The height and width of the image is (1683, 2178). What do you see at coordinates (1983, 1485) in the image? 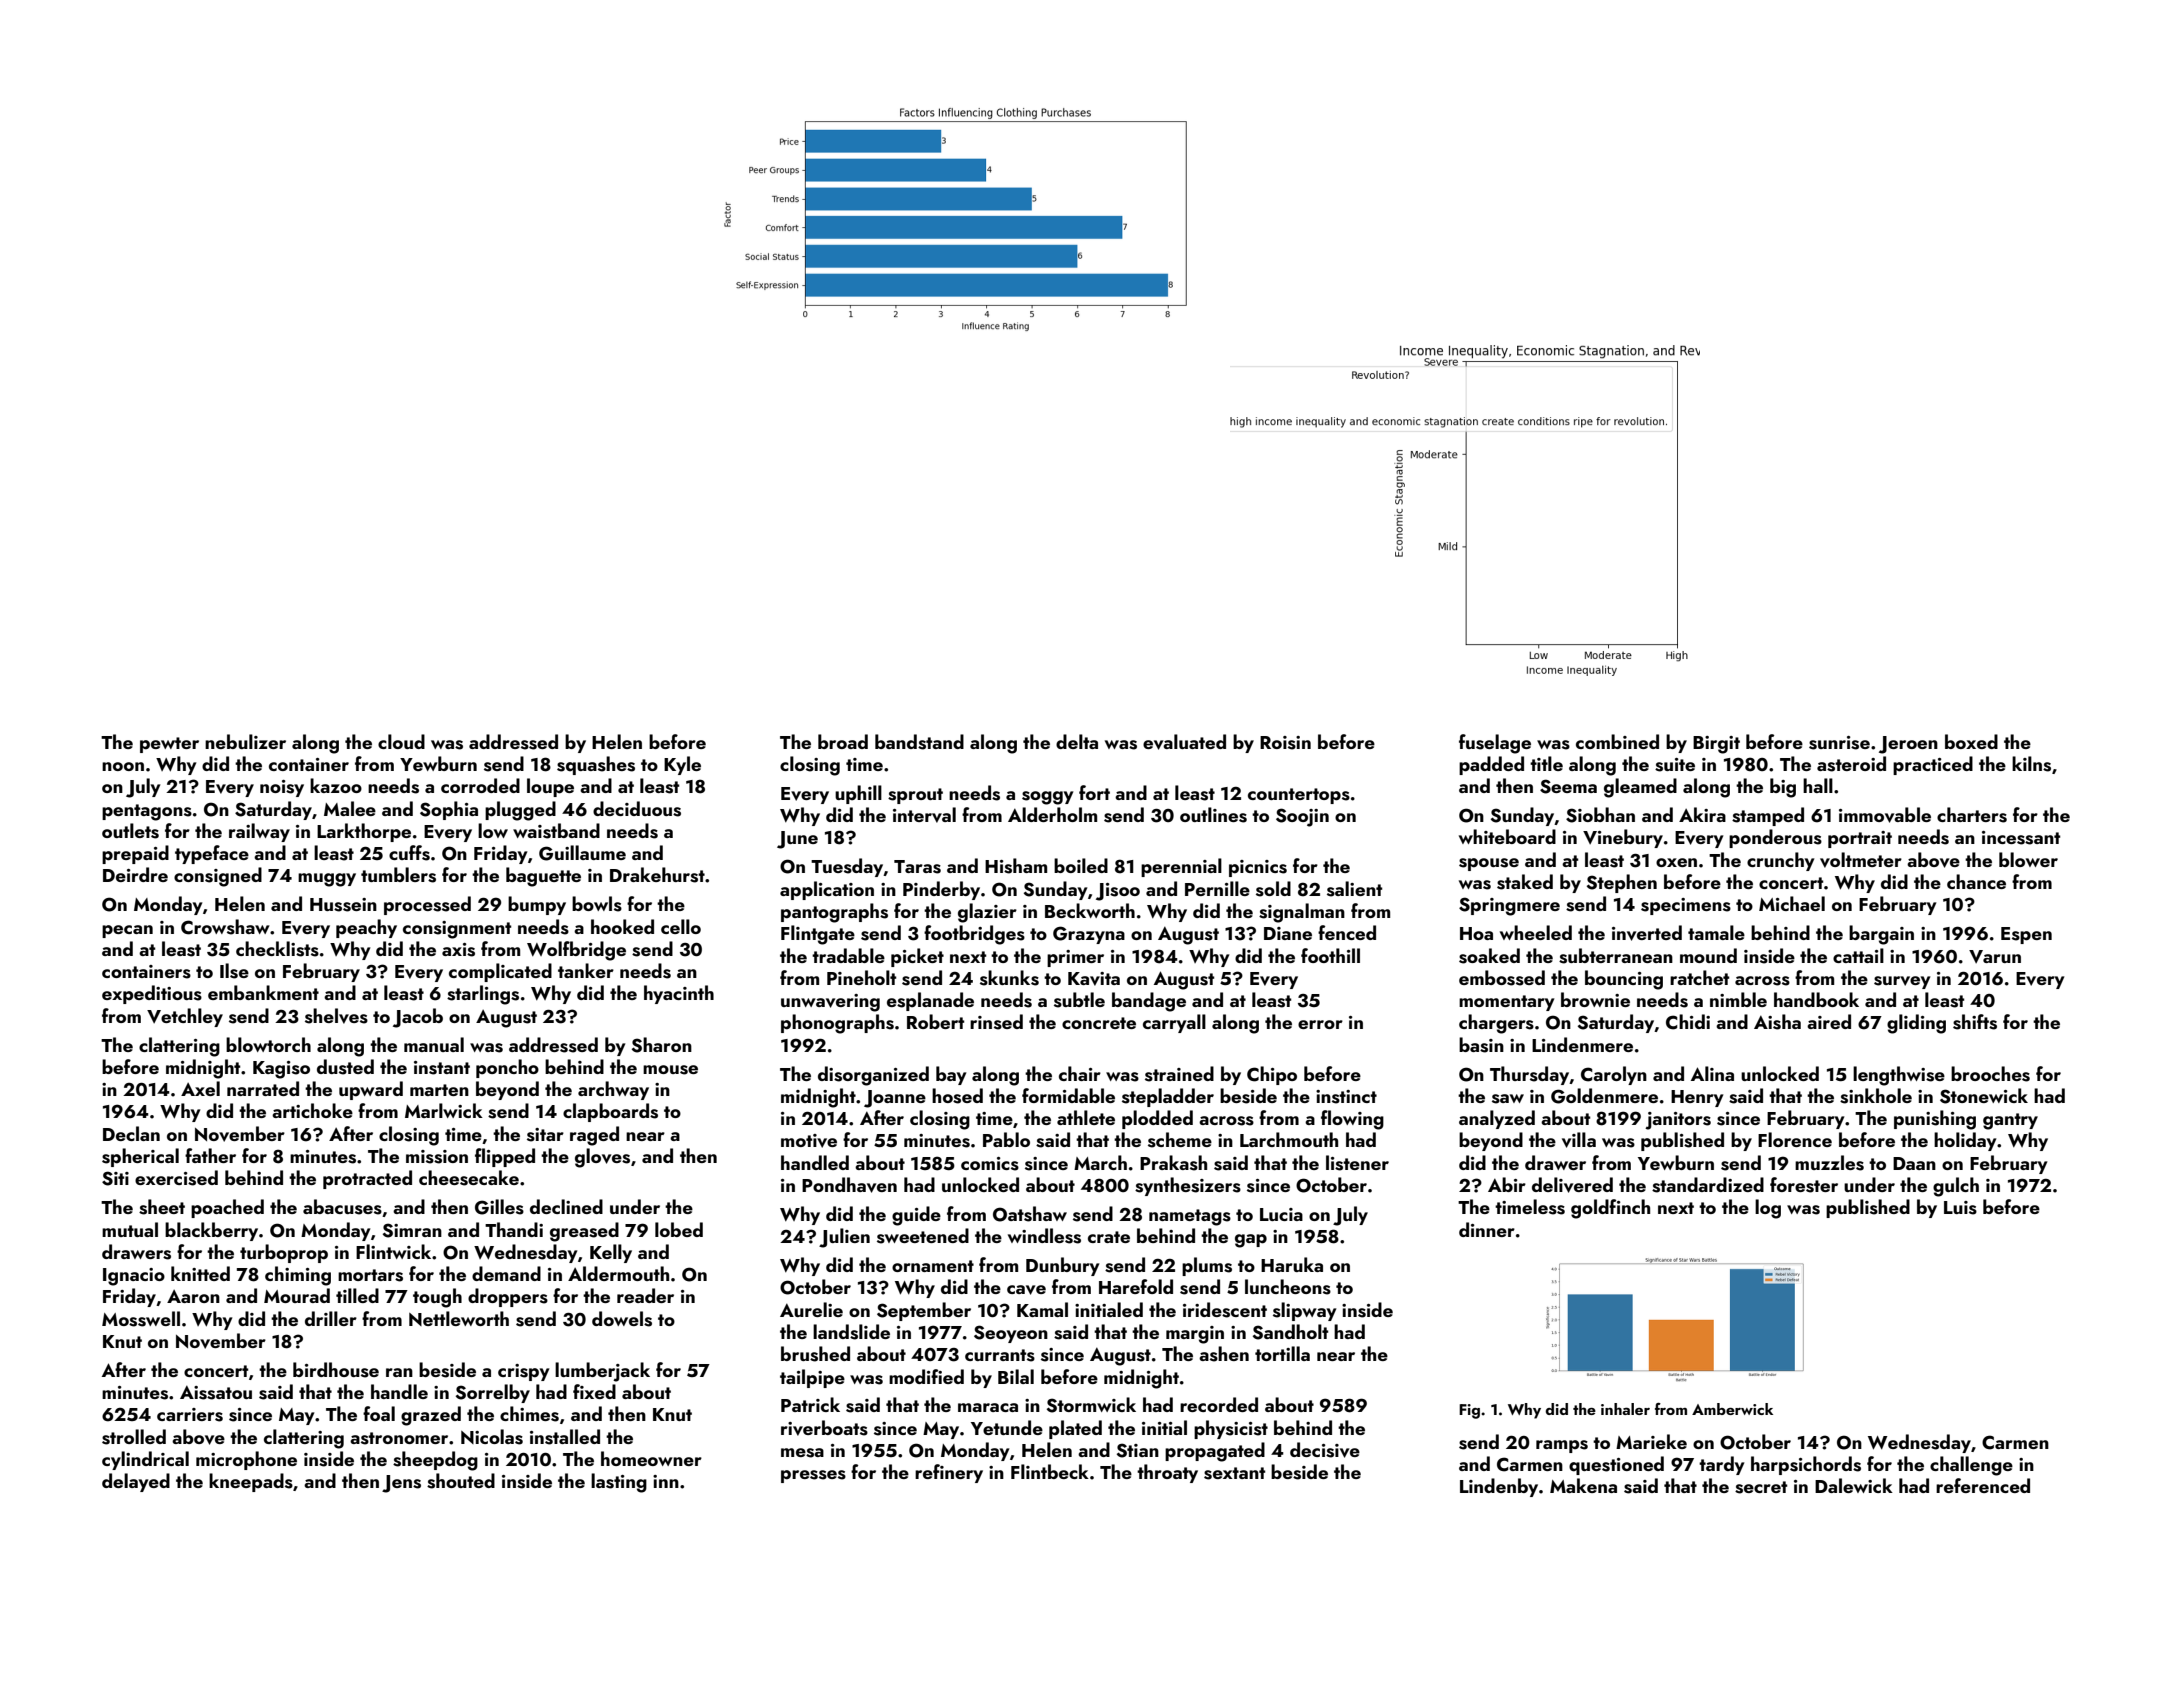
I see `referenced` at bounding box center [1983, 1485].
